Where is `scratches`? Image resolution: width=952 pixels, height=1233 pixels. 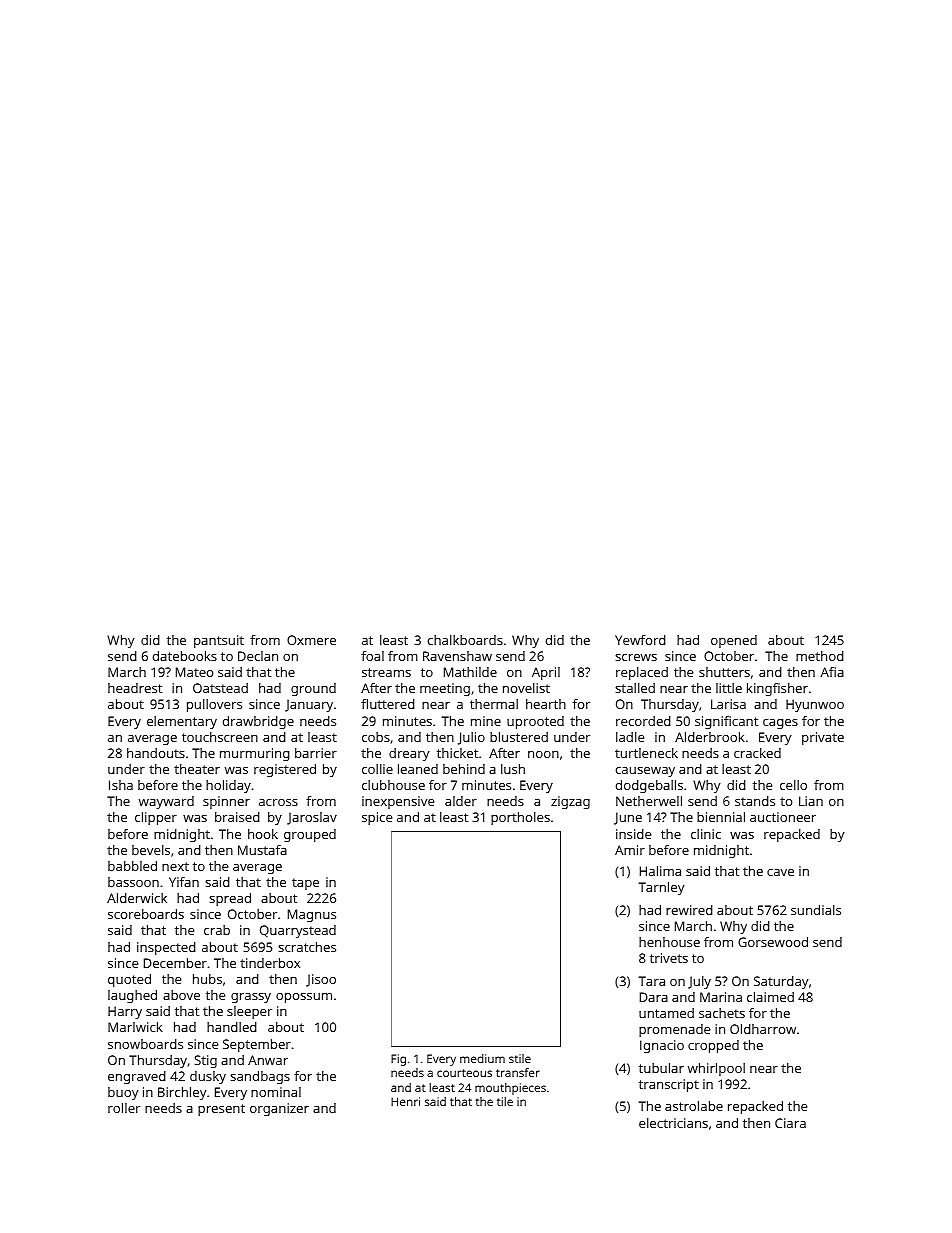 scratches is located at coordinates (307, 947).
